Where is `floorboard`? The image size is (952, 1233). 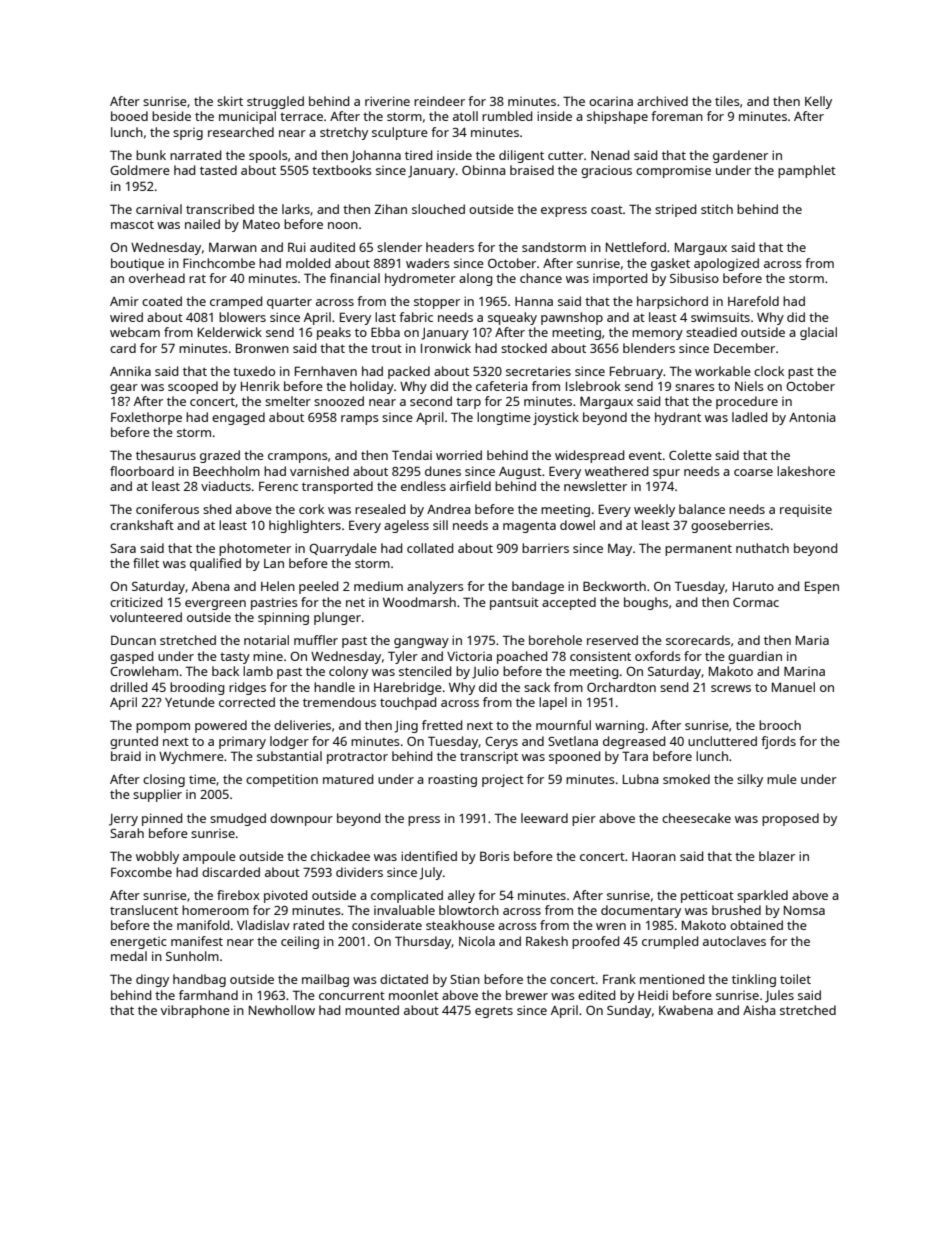
floorboard is located at coordinates (142, 471).
